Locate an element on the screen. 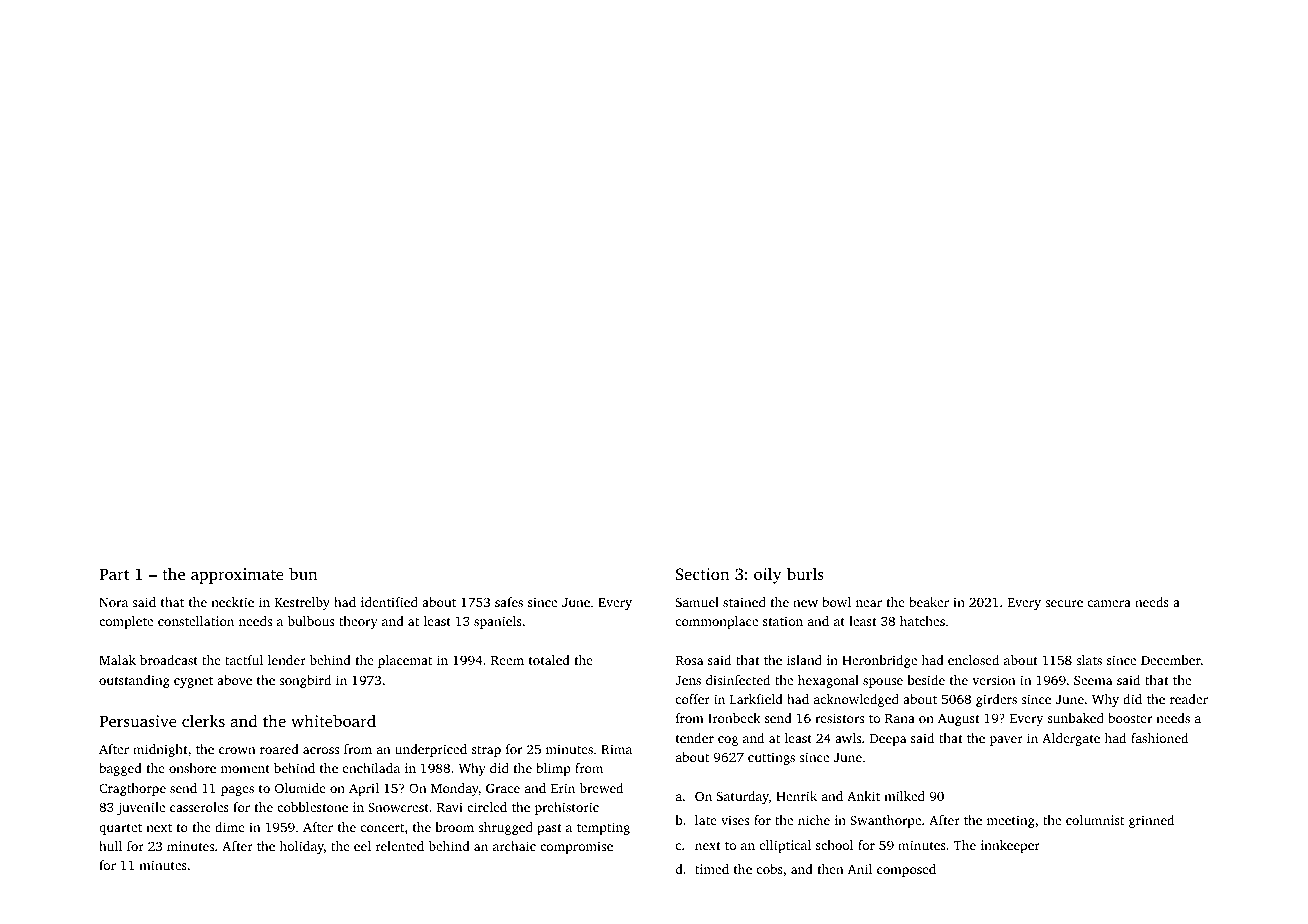 The width and height of the screenshot is (1308, 924). hull is located at coordinates (110, 846).
